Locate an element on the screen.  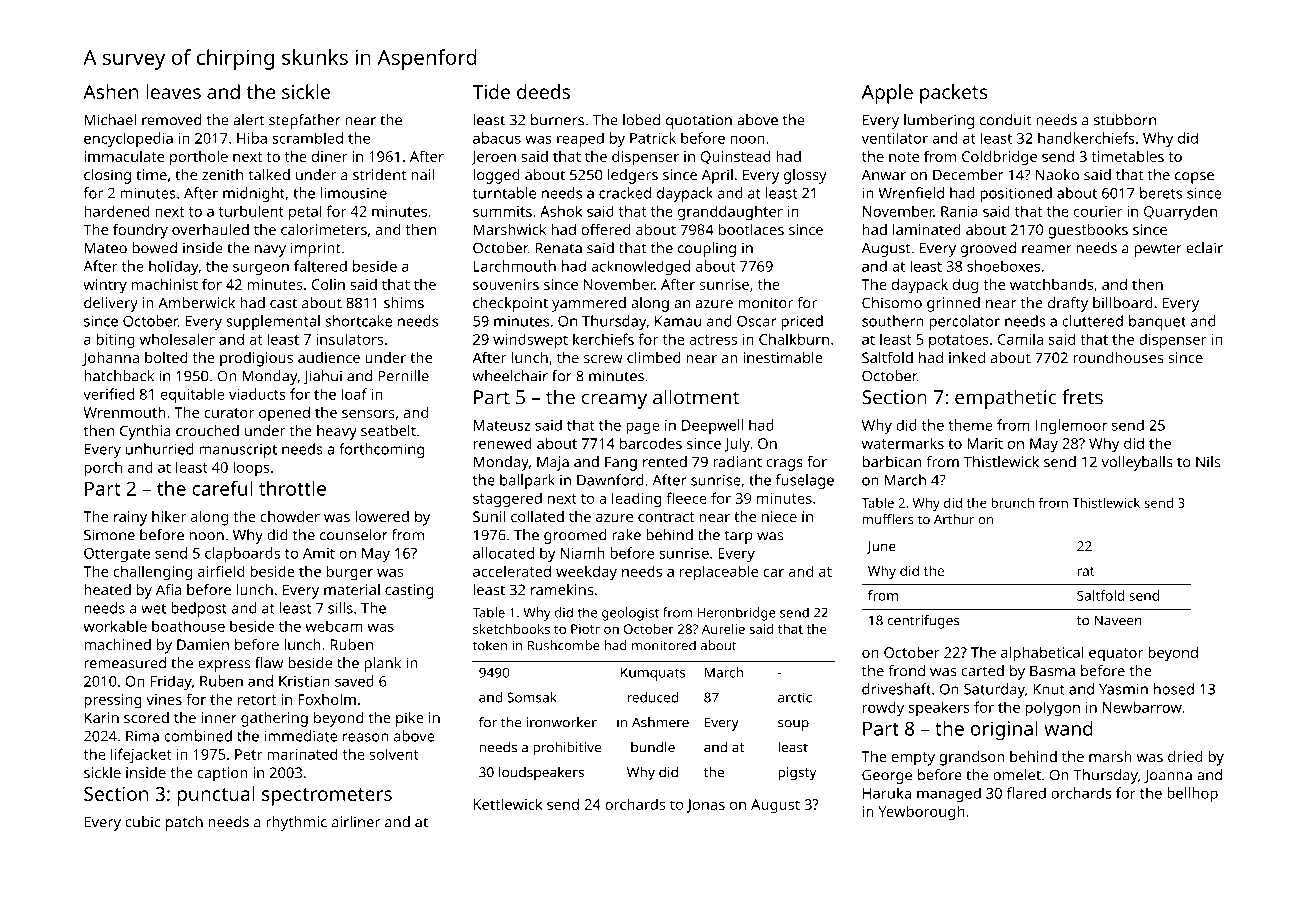
Larchmouth is located at coordinates (515, 266).
